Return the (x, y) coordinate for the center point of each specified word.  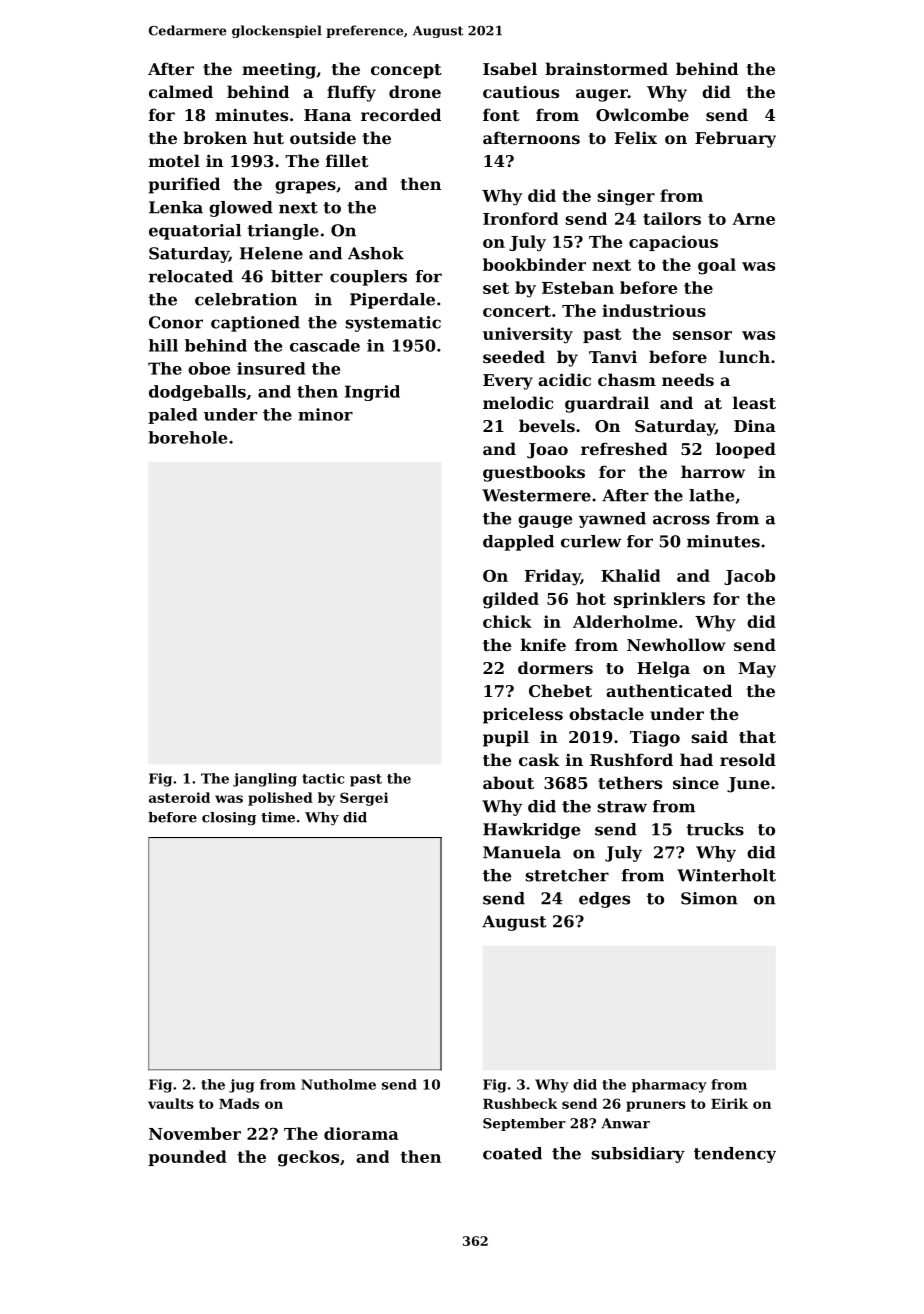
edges (604, 900)
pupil (506, 738)
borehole (187, 437)
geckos (308, 1158)
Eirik (729, 1103)
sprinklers (659, 600)
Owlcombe (642, 114)
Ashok (376, 253)
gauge (545, 521)
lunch (744, 356)
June (748, 785)
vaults (171, 1103)
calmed (181, 91)
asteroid (179, 797)
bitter (297, 276)
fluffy (351, 93)
